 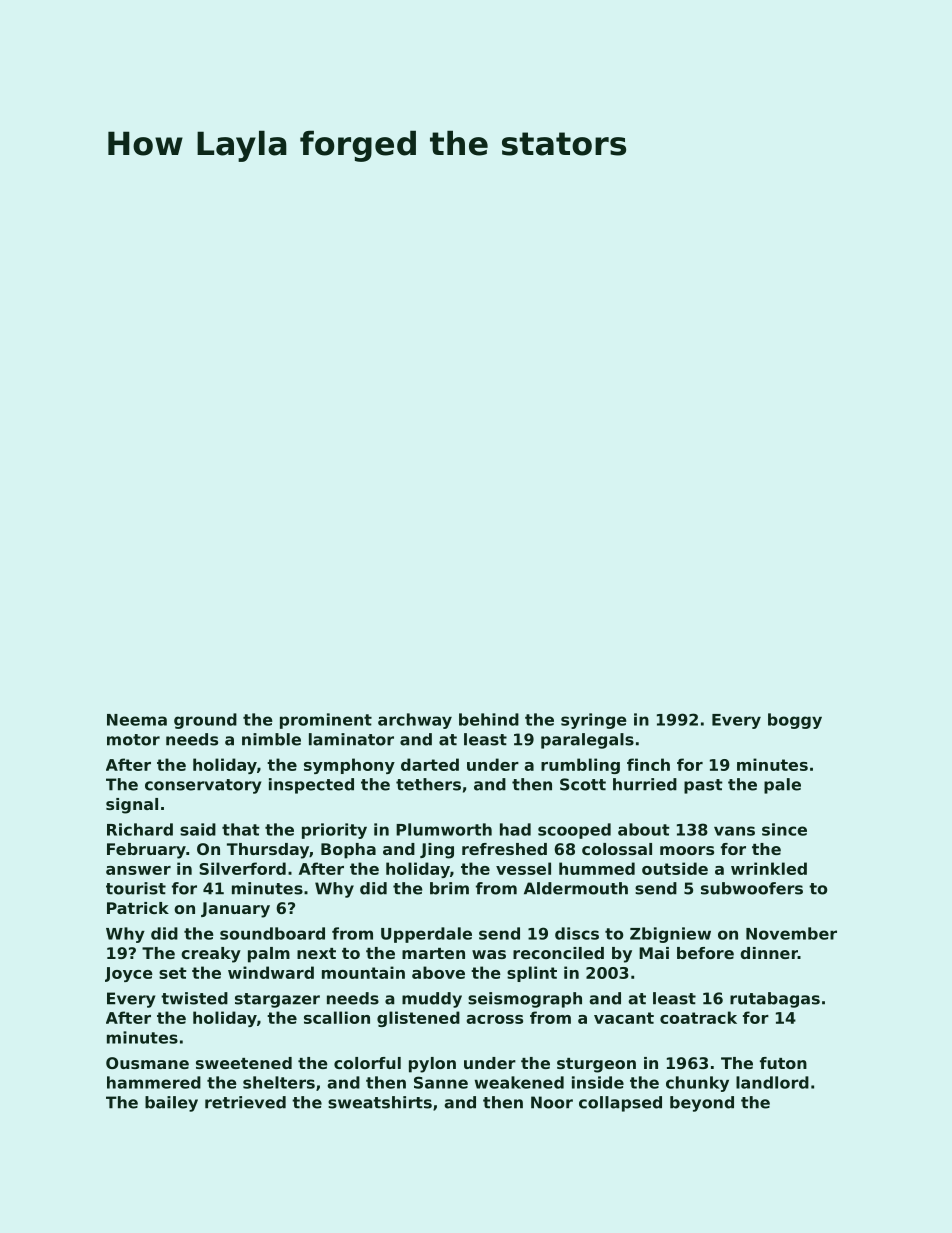 I want to click on sweetened, so click(x=244, y=1063).
